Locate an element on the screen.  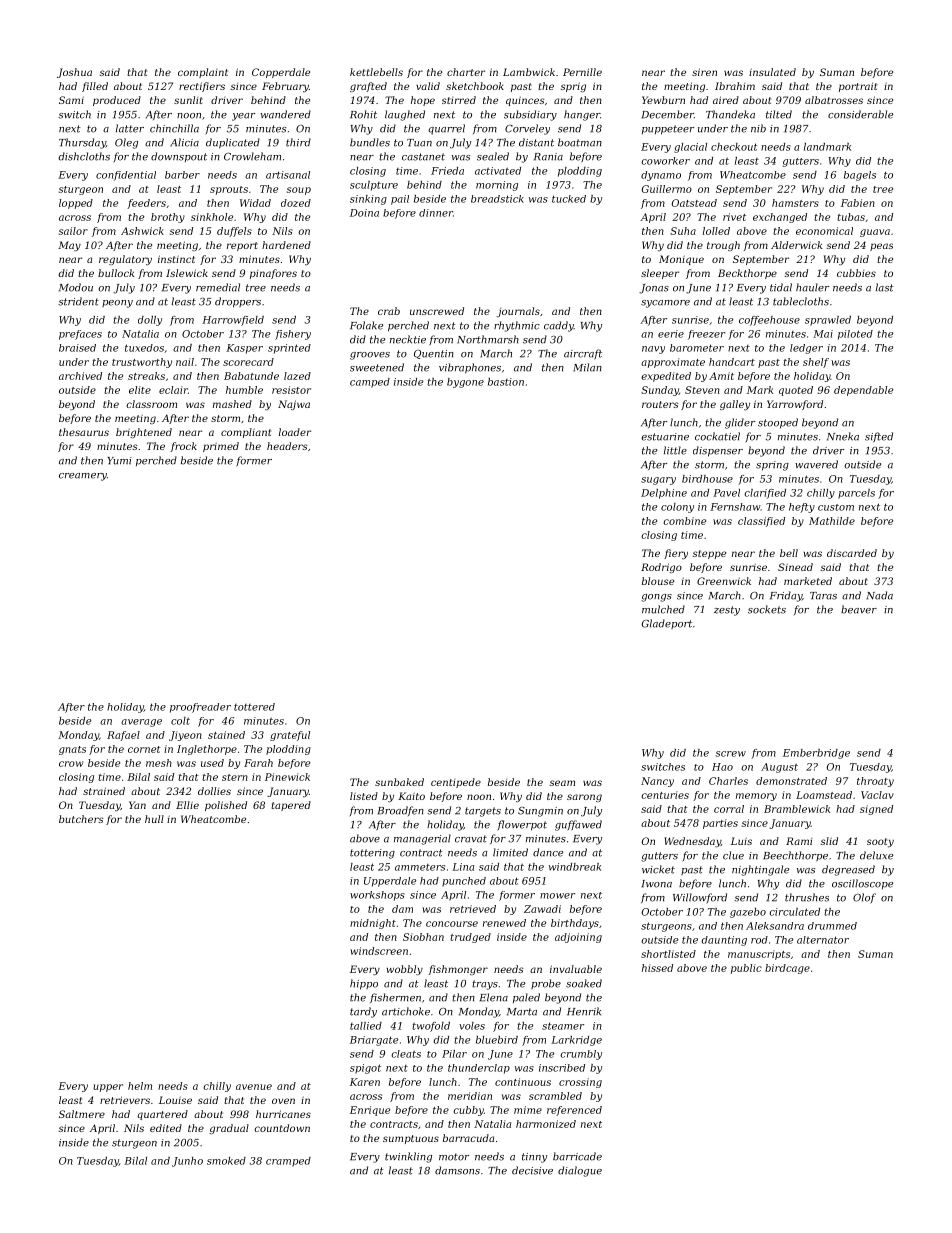
Pernille is located at coordinates (582, 72).
